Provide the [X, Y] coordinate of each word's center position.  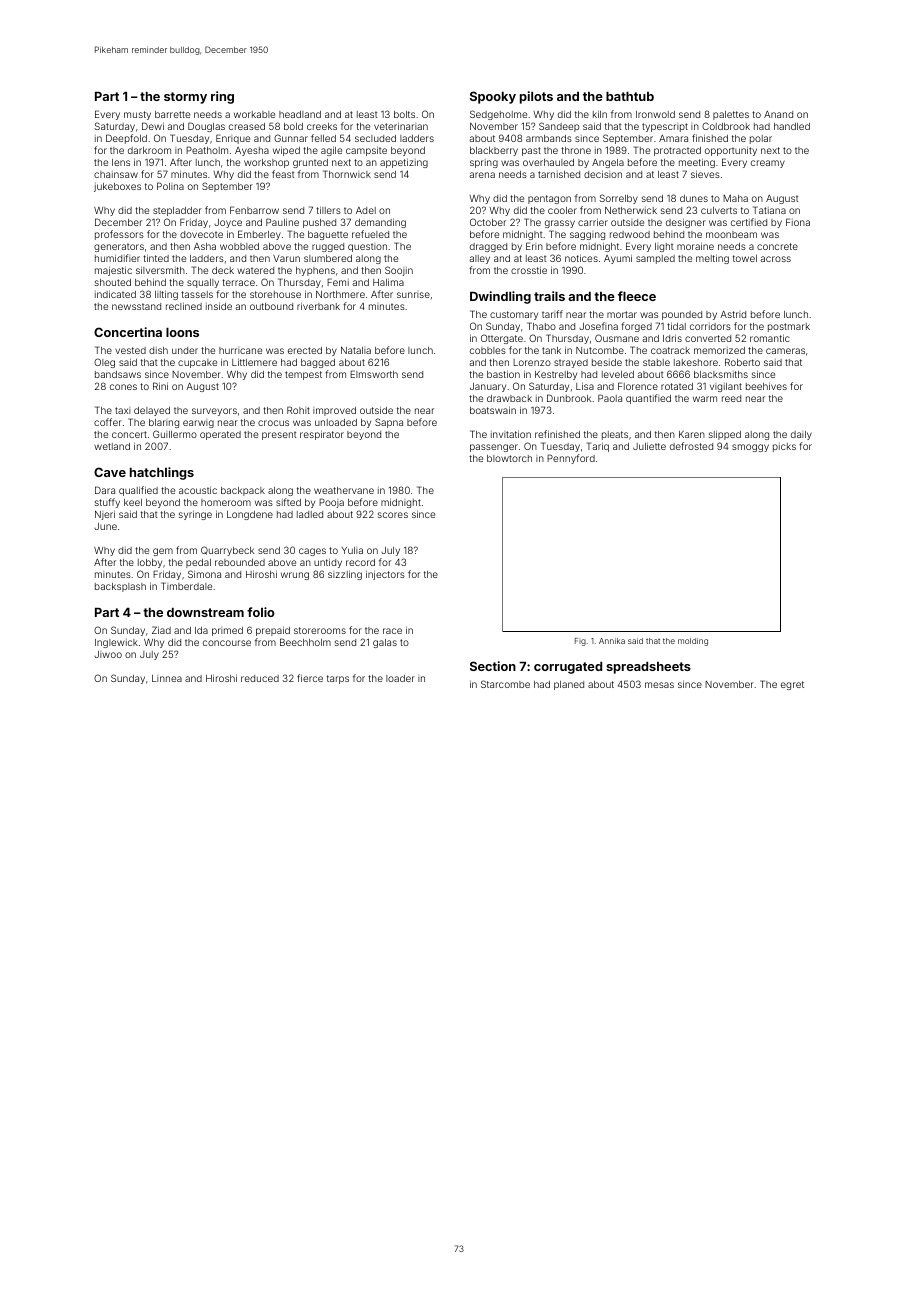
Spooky [493, 97]
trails [549, 296]
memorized [719, 350]
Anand [778, 114]
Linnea [167, 678]
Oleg [104, 363]
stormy [185, 98]
